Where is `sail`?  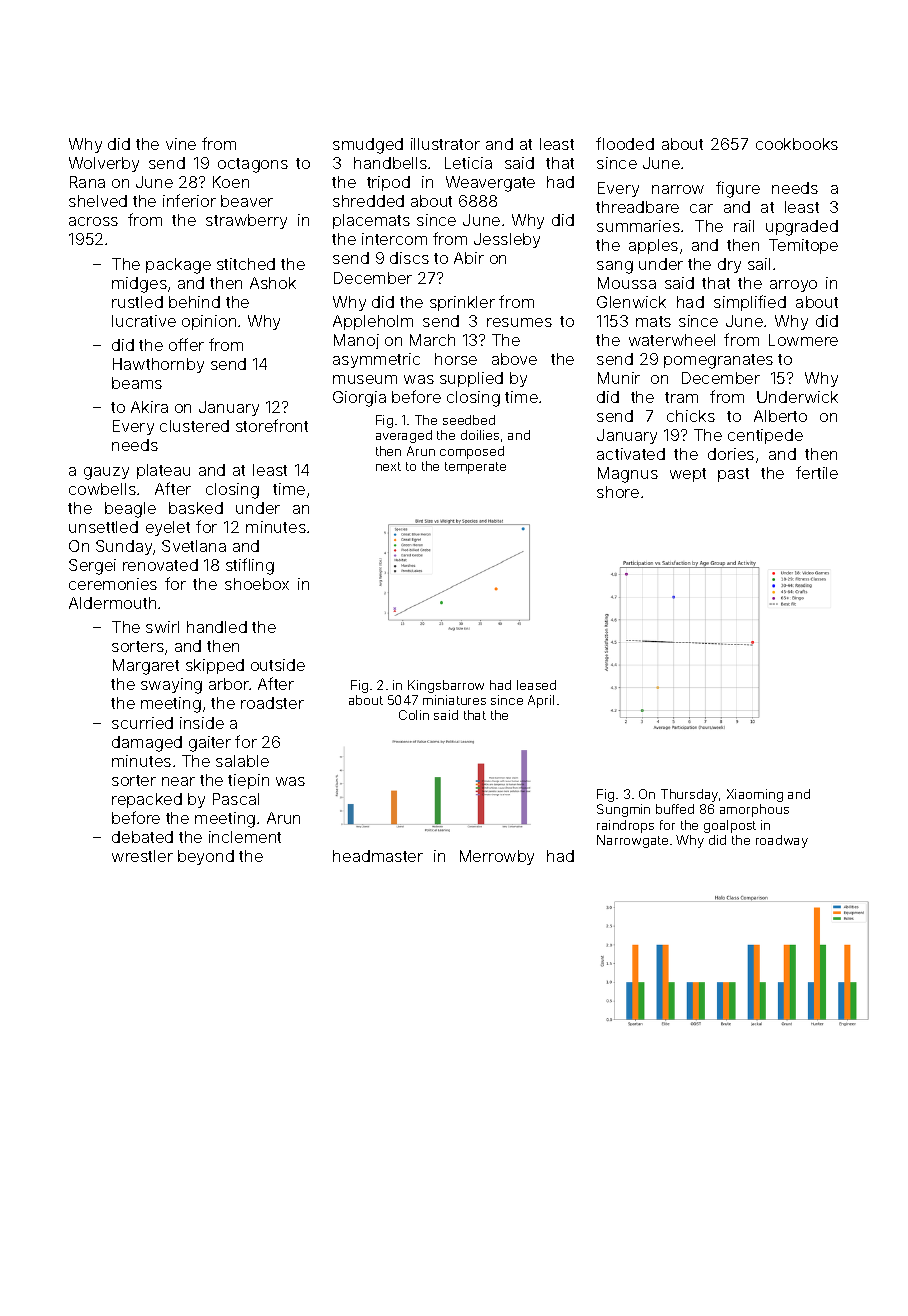
sail is located at coordinates (759, 264).
